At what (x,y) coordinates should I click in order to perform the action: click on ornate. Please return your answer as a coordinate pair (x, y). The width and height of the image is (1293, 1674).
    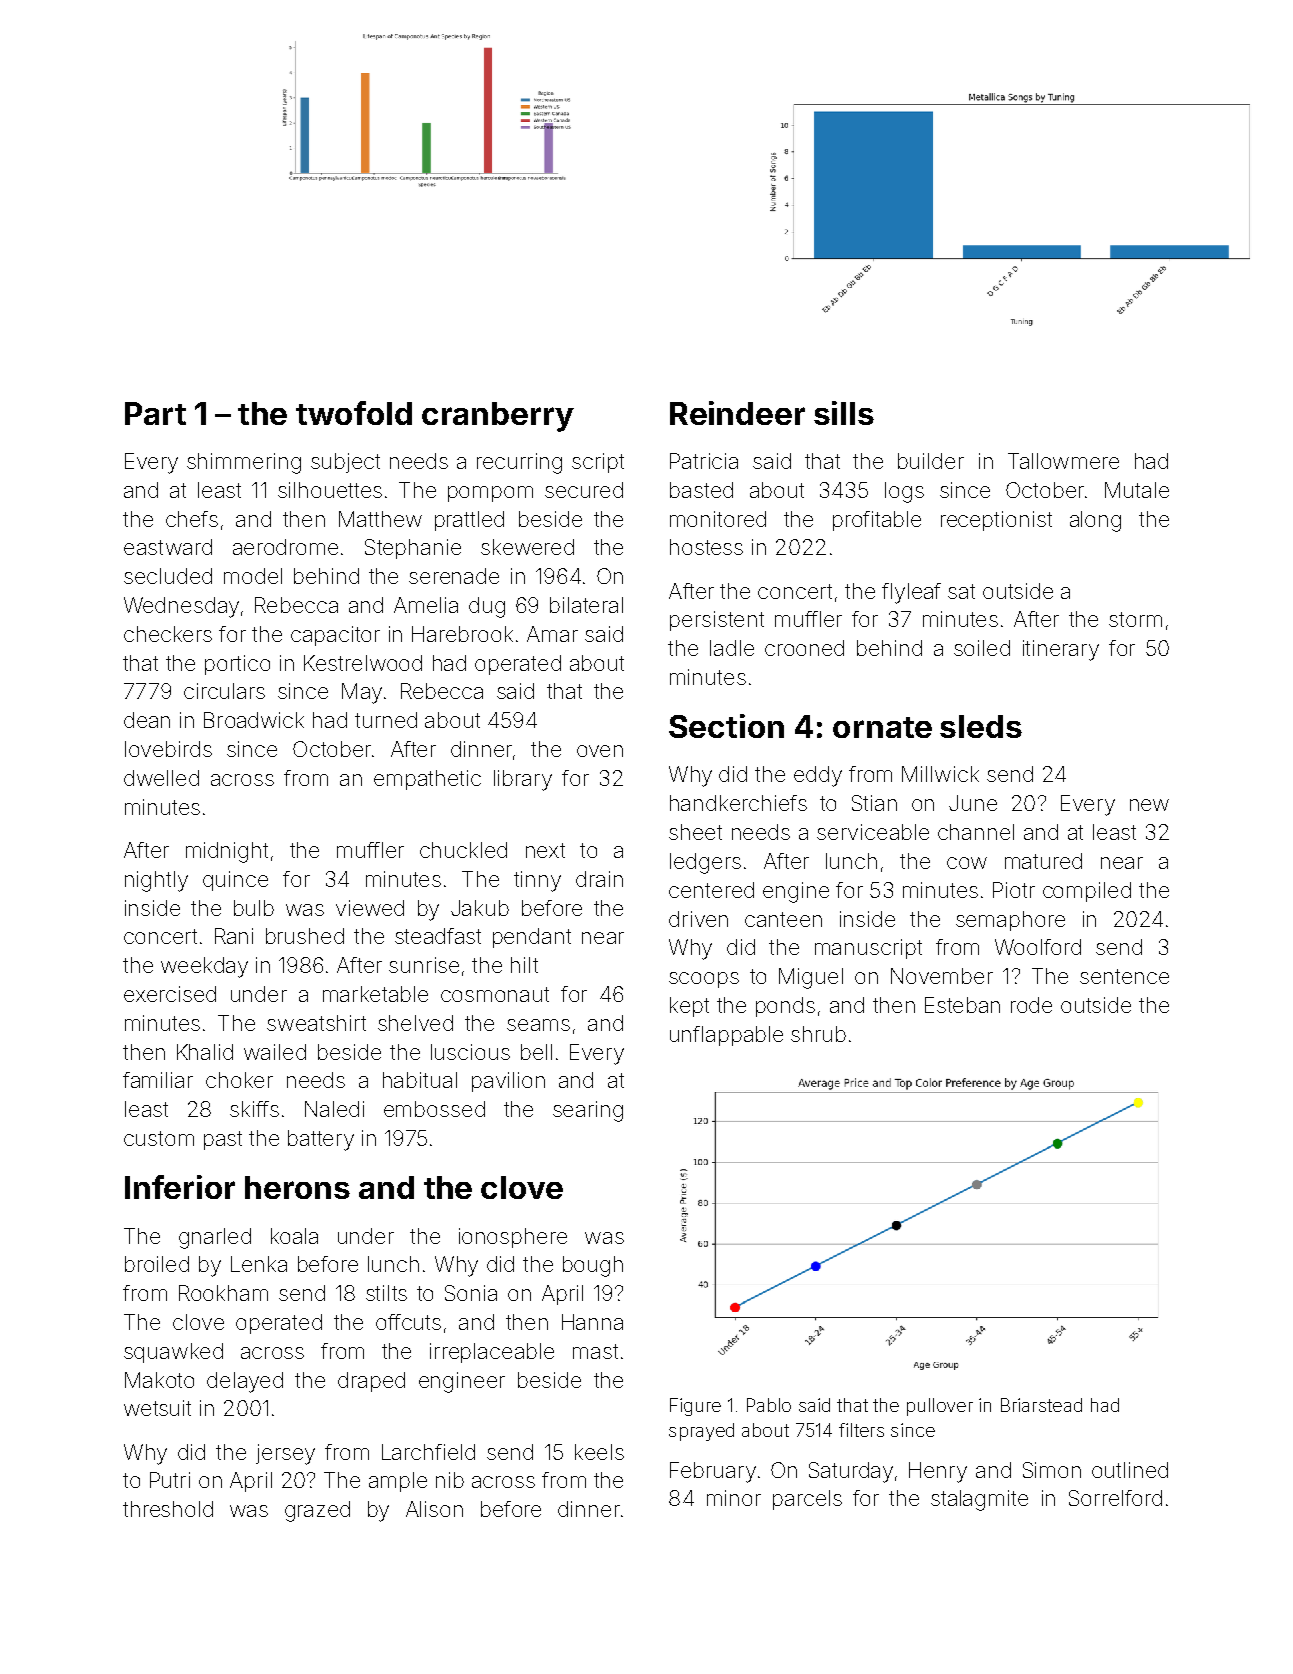
    Looking at the image, I should click on (882, 727).
